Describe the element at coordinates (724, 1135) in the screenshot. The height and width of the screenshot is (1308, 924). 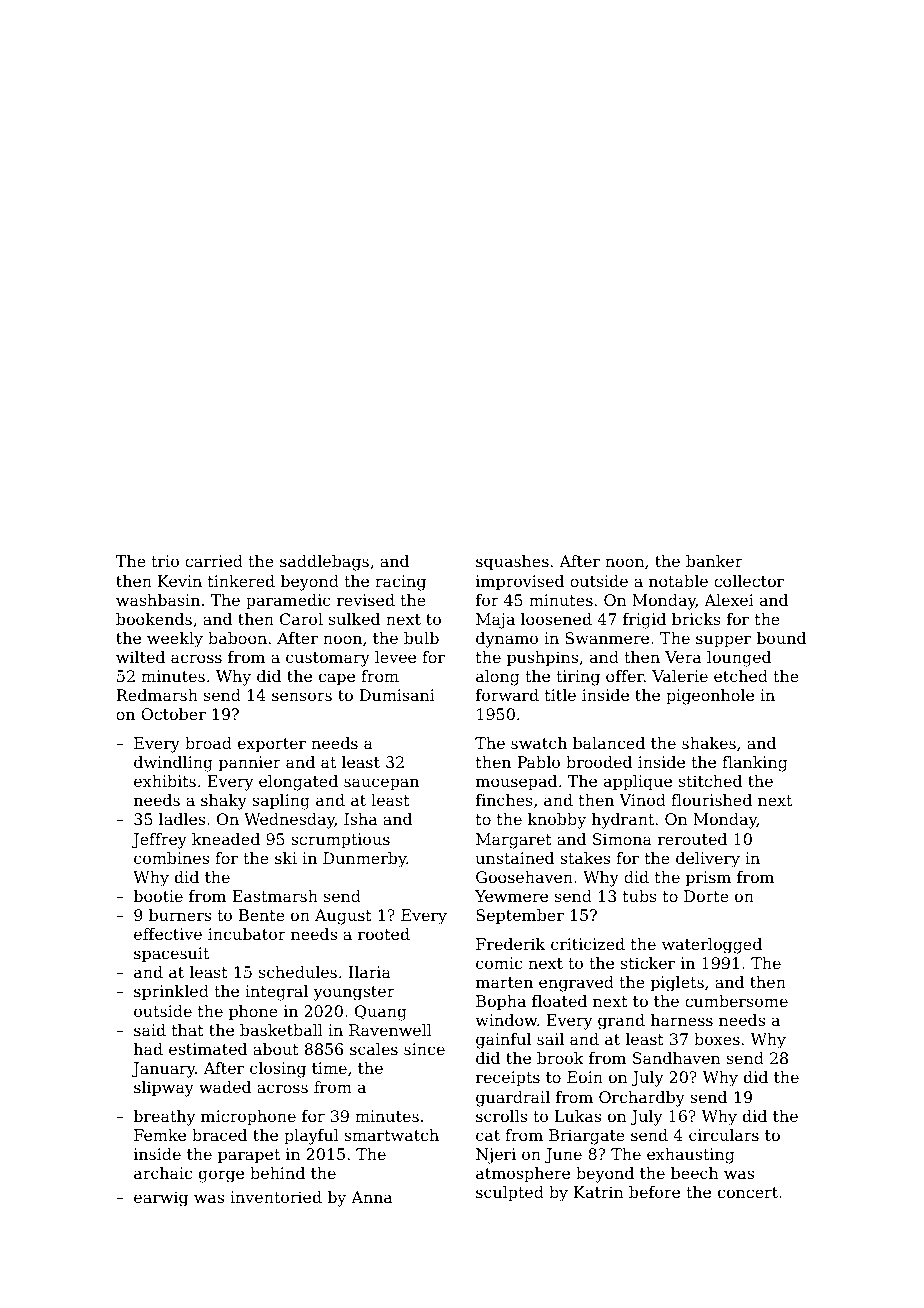
I see `circulars` at that location.
